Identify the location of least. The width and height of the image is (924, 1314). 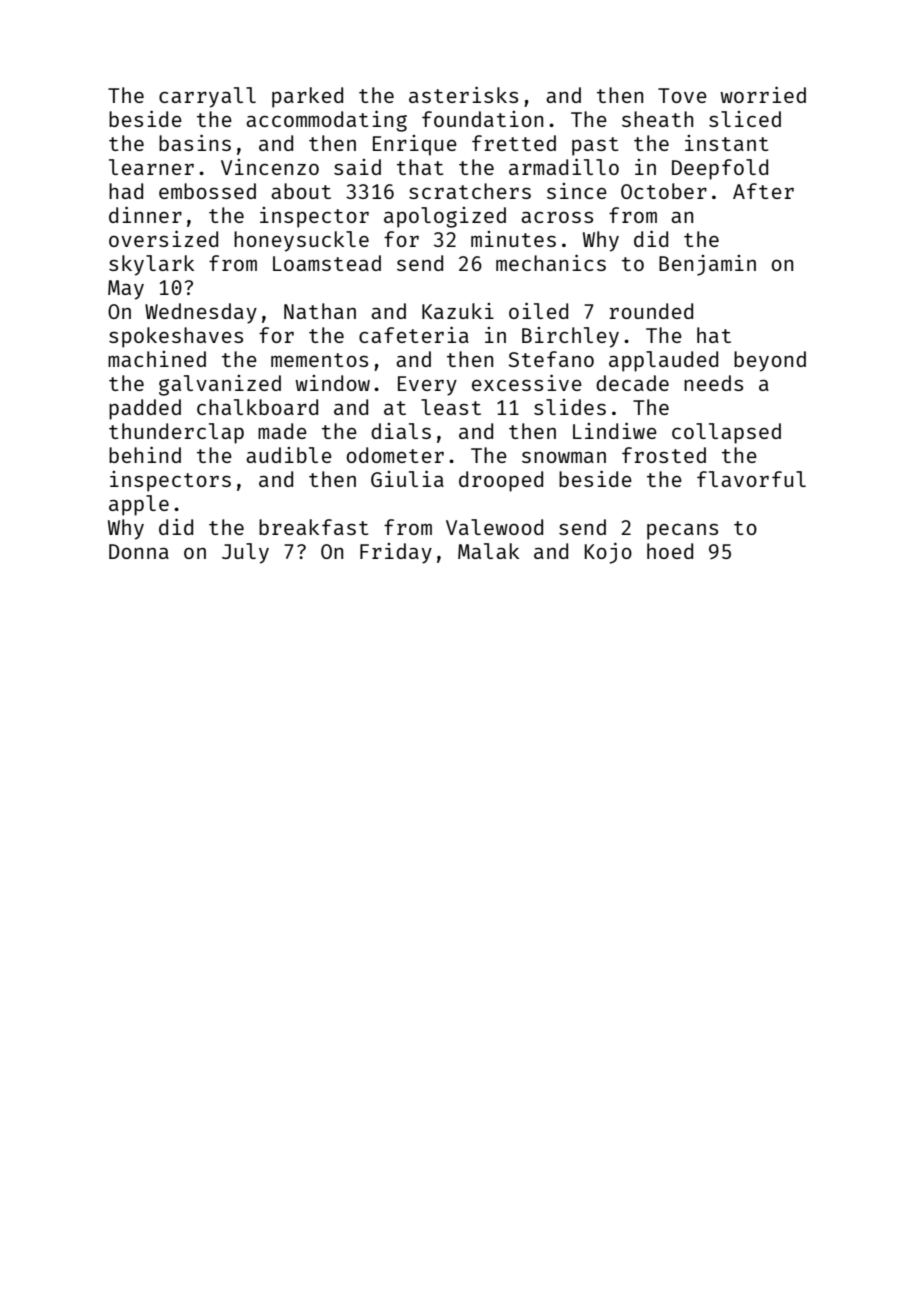
(451, 407).
